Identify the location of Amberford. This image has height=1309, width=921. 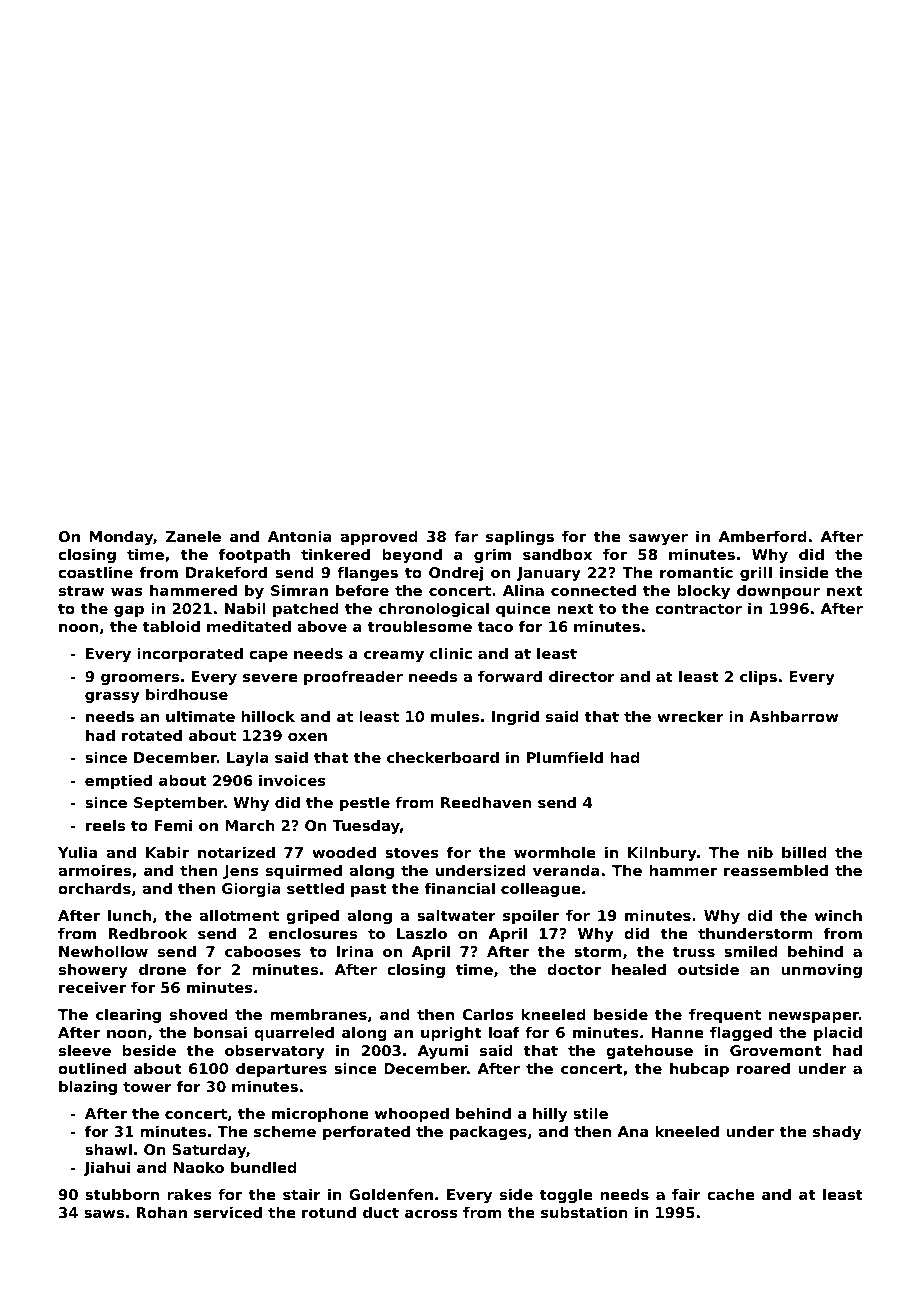
(763, 536).
